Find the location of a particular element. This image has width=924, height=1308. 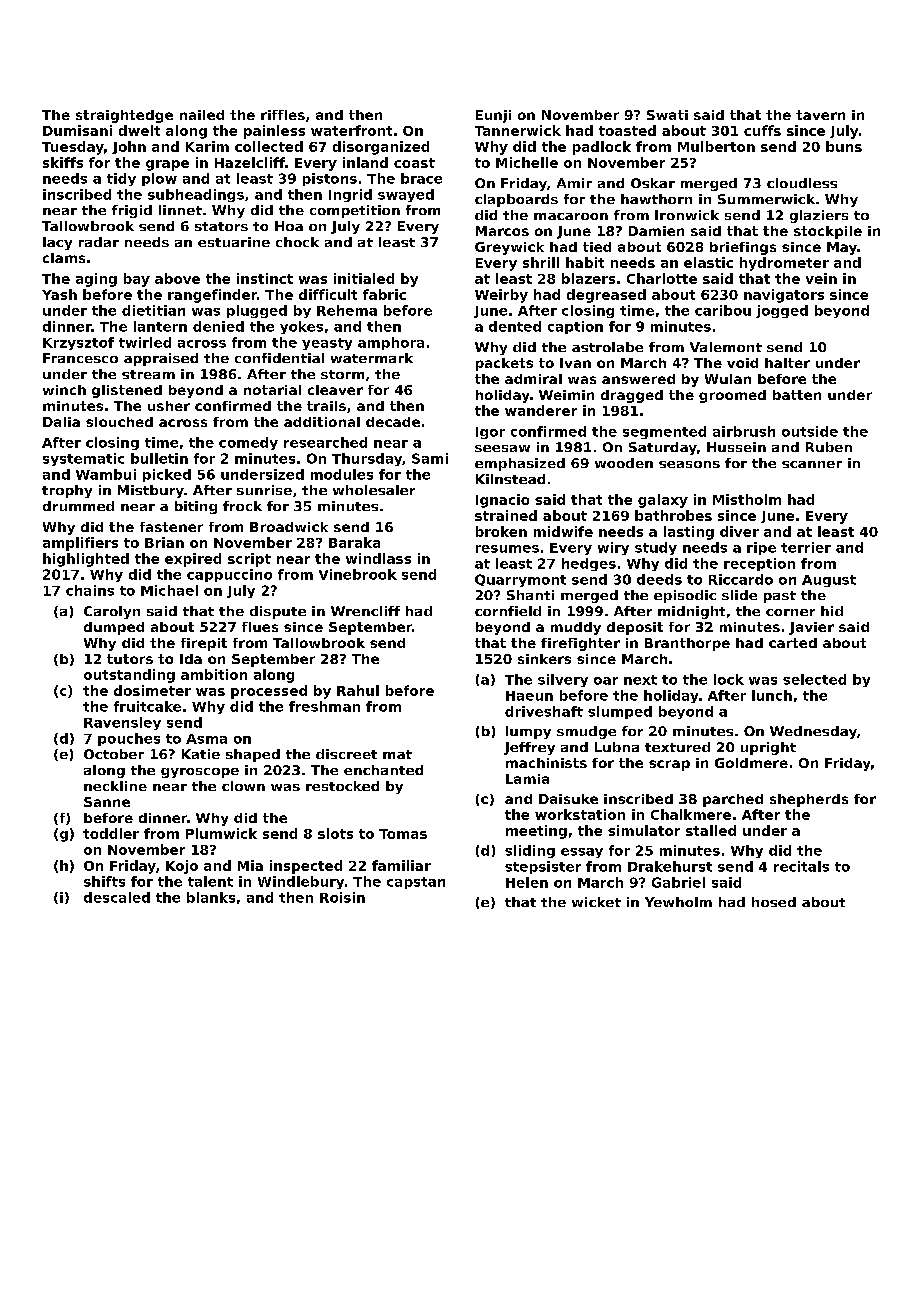

Igor is located at coordinates (490, 433).
